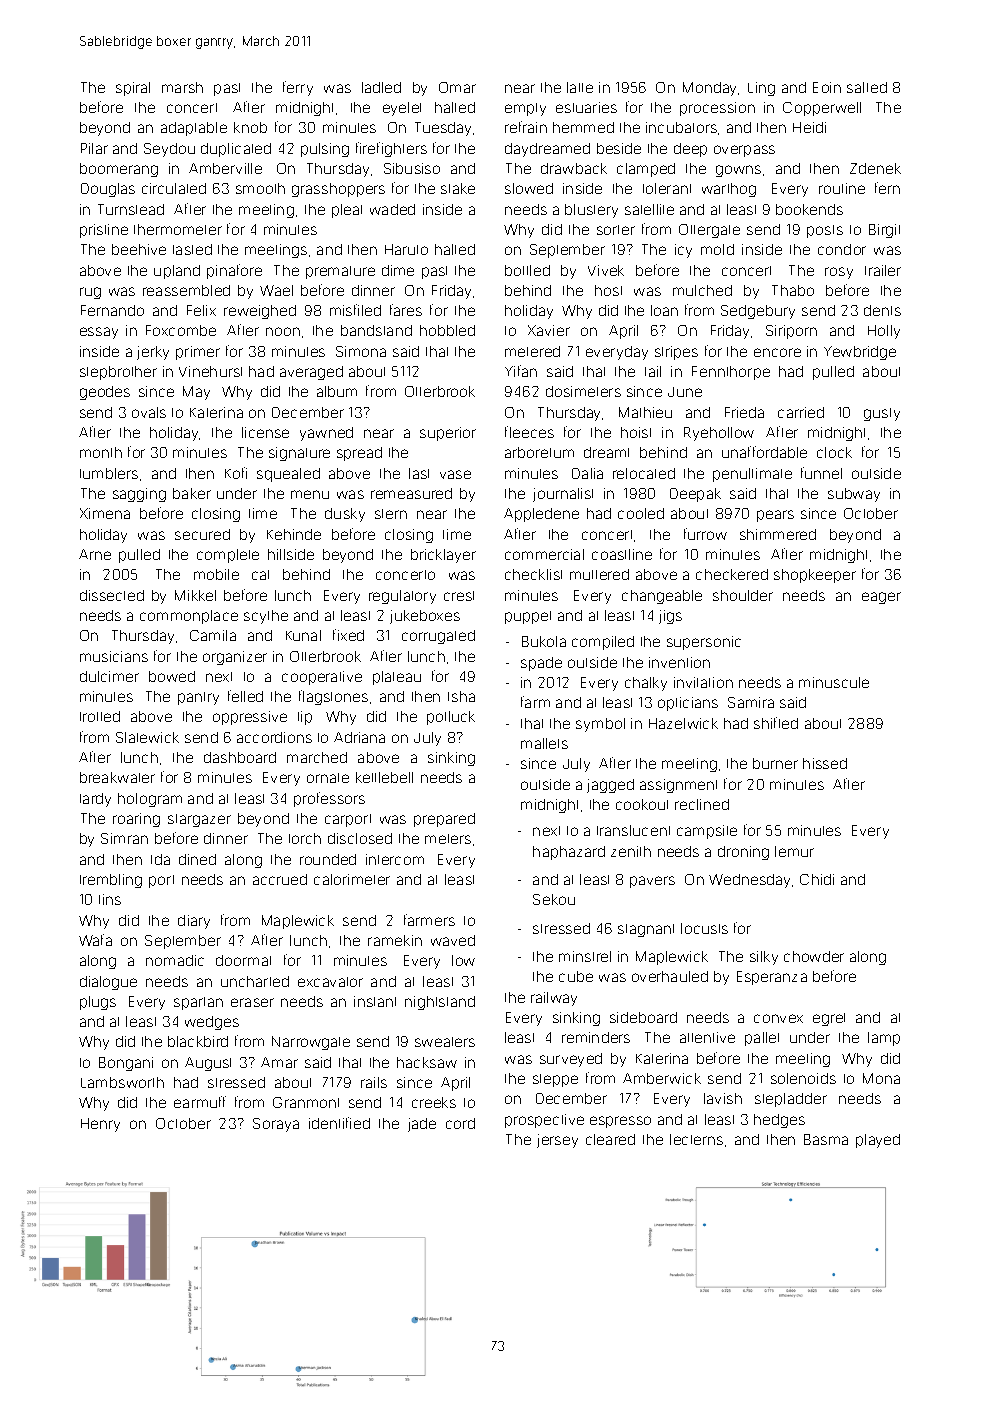 The image size is (981, 1421). I want to click on empty, so click(525, 109).
